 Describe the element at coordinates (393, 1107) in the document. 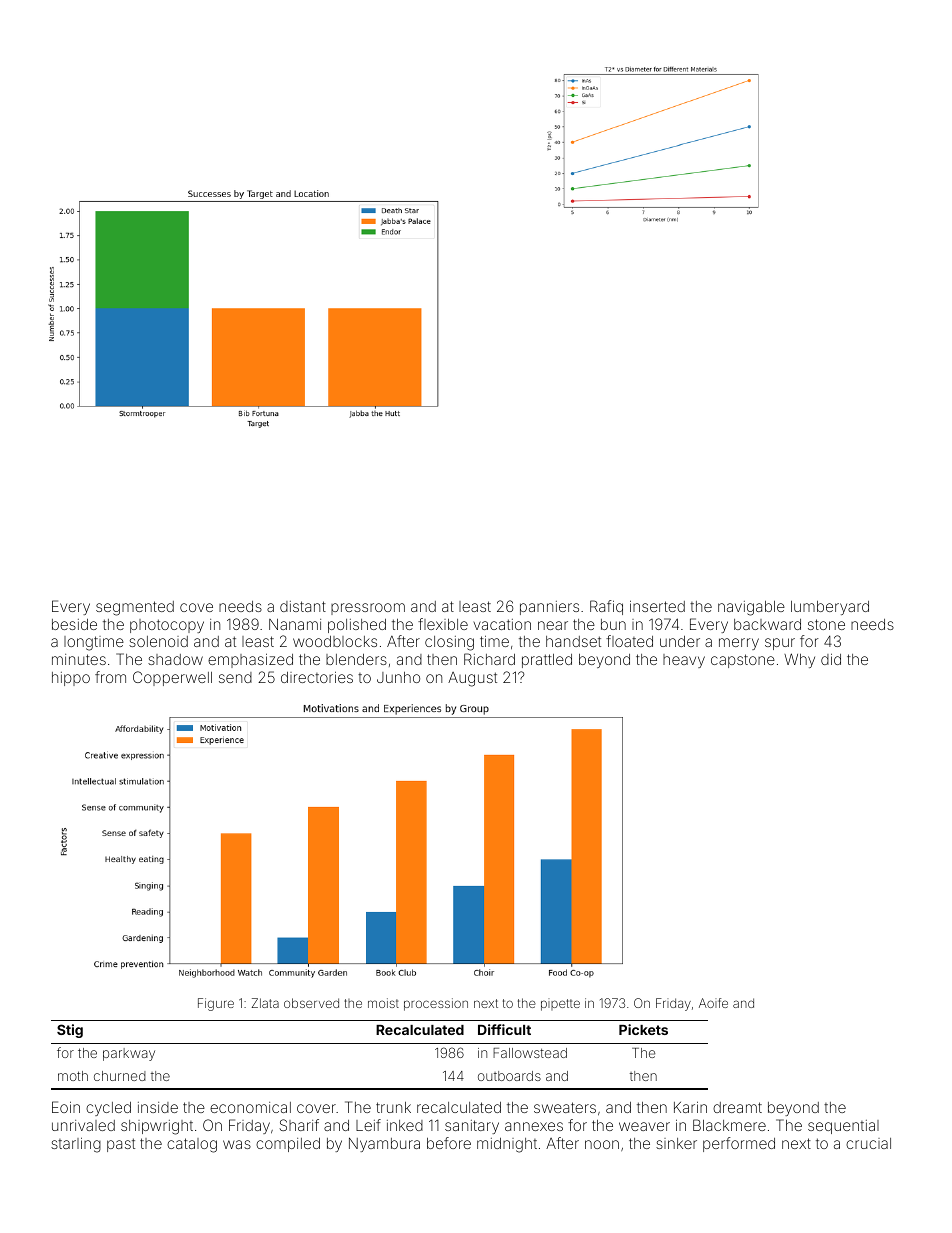

I see `trunk` at that location.
